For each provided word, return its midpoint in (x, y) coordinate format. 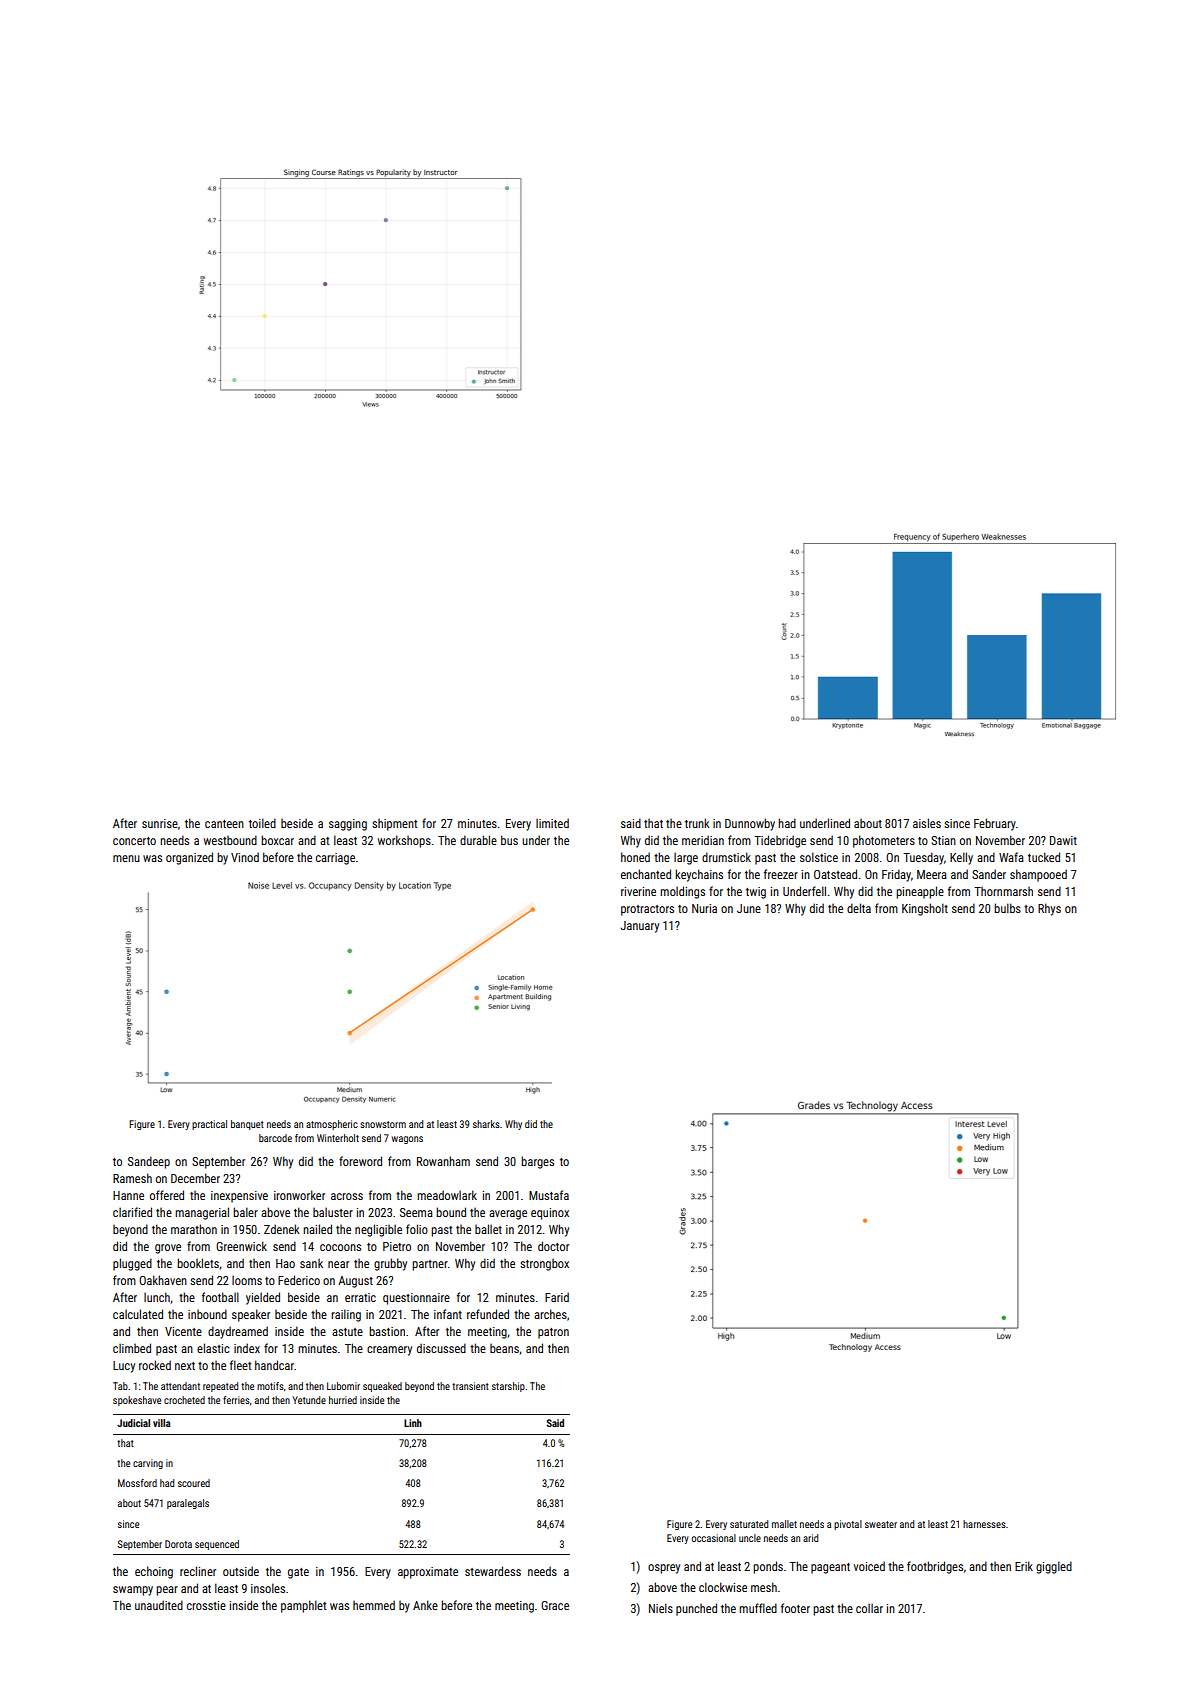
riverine (638, 891)
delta (859, 908)
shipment (395, 825)
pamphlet (304, 1606)
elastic (213, 1348)
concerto (134, 841)
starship (508, 1387)
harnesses (984, 1524)
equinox (550, 1214)
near (338, 1264)
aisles (927, 823)
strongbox (544, 1265)
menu (126, 858)
